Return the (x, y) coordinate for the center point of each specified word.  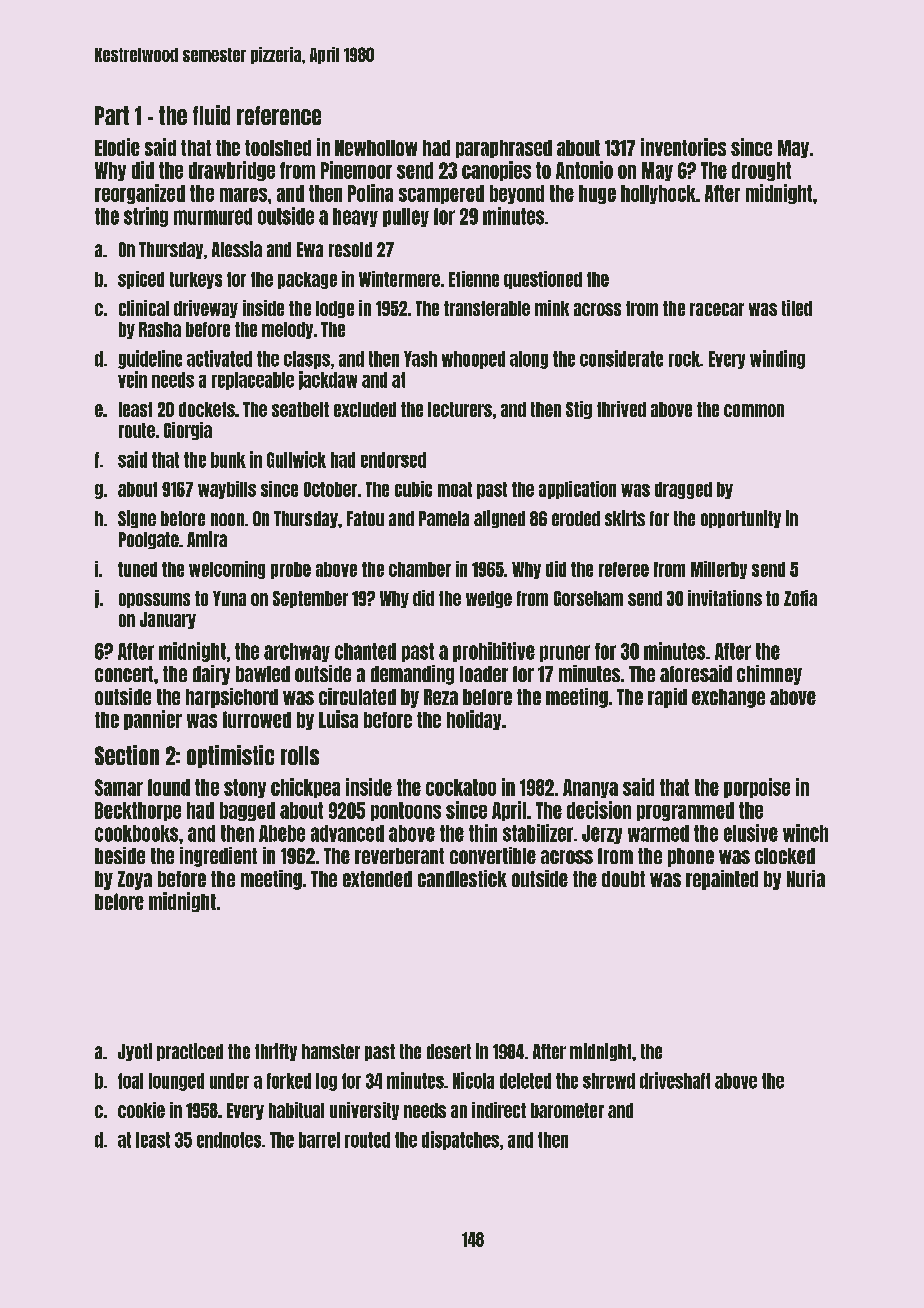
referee (624, 569)
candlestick (462, 878)
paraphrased (504, 149)
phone (691, 857)
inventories (683, 147)
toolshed (278, 148)
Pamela (444, 518)
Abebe (282, 833)
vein (132, 379)
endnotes (229, 1140)
